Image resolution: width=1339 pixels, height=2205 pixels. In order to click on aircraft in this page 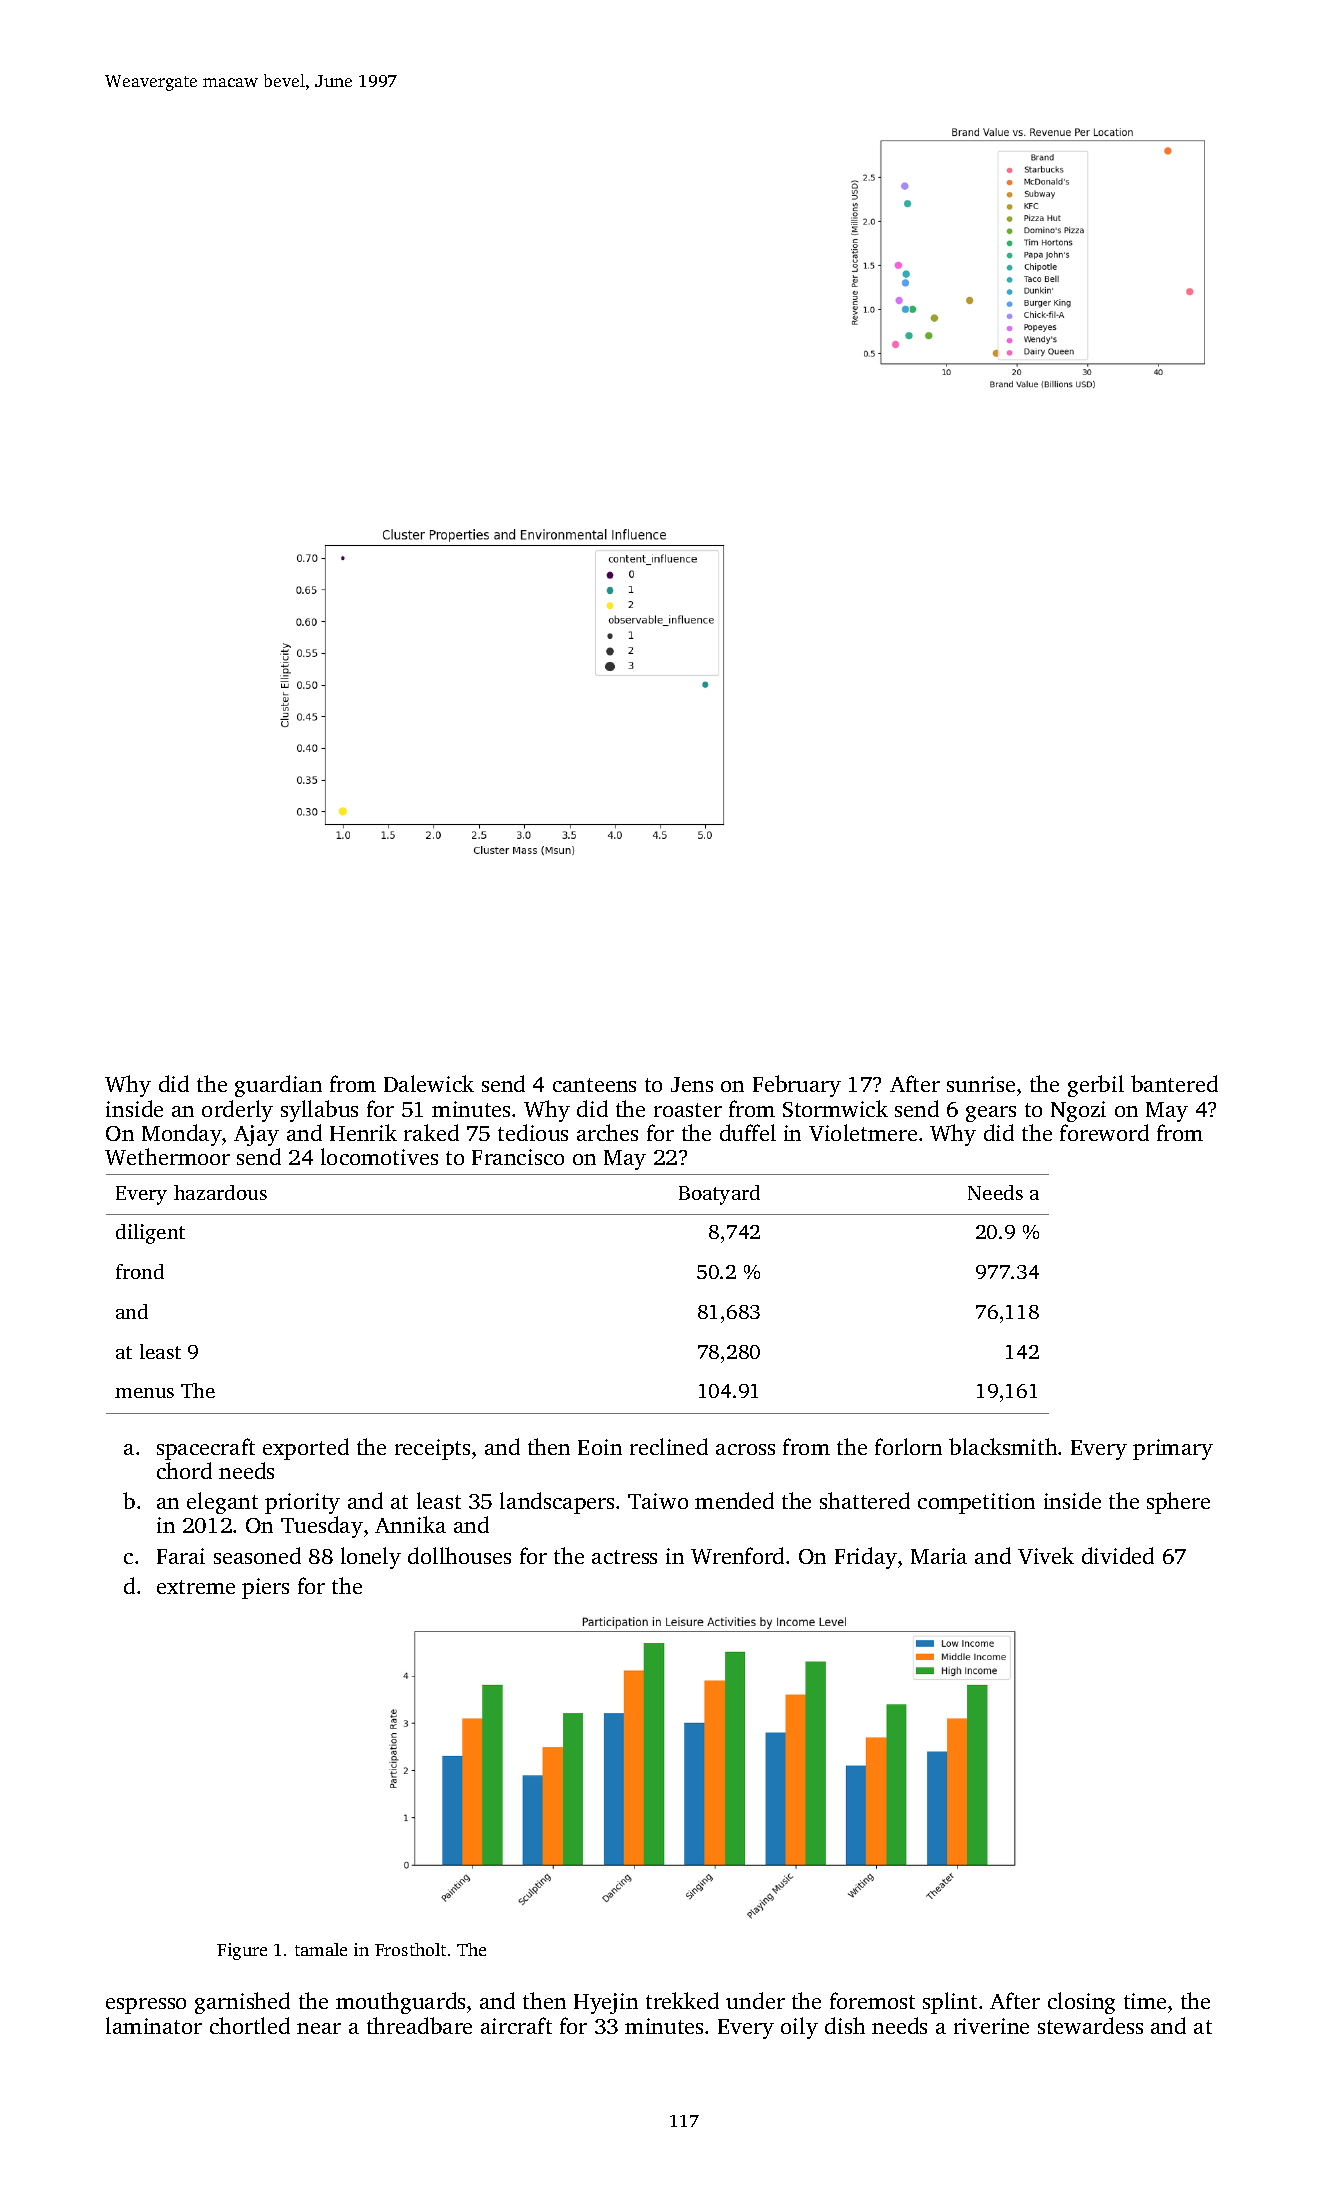, I will do `click(516, 2025)`.
